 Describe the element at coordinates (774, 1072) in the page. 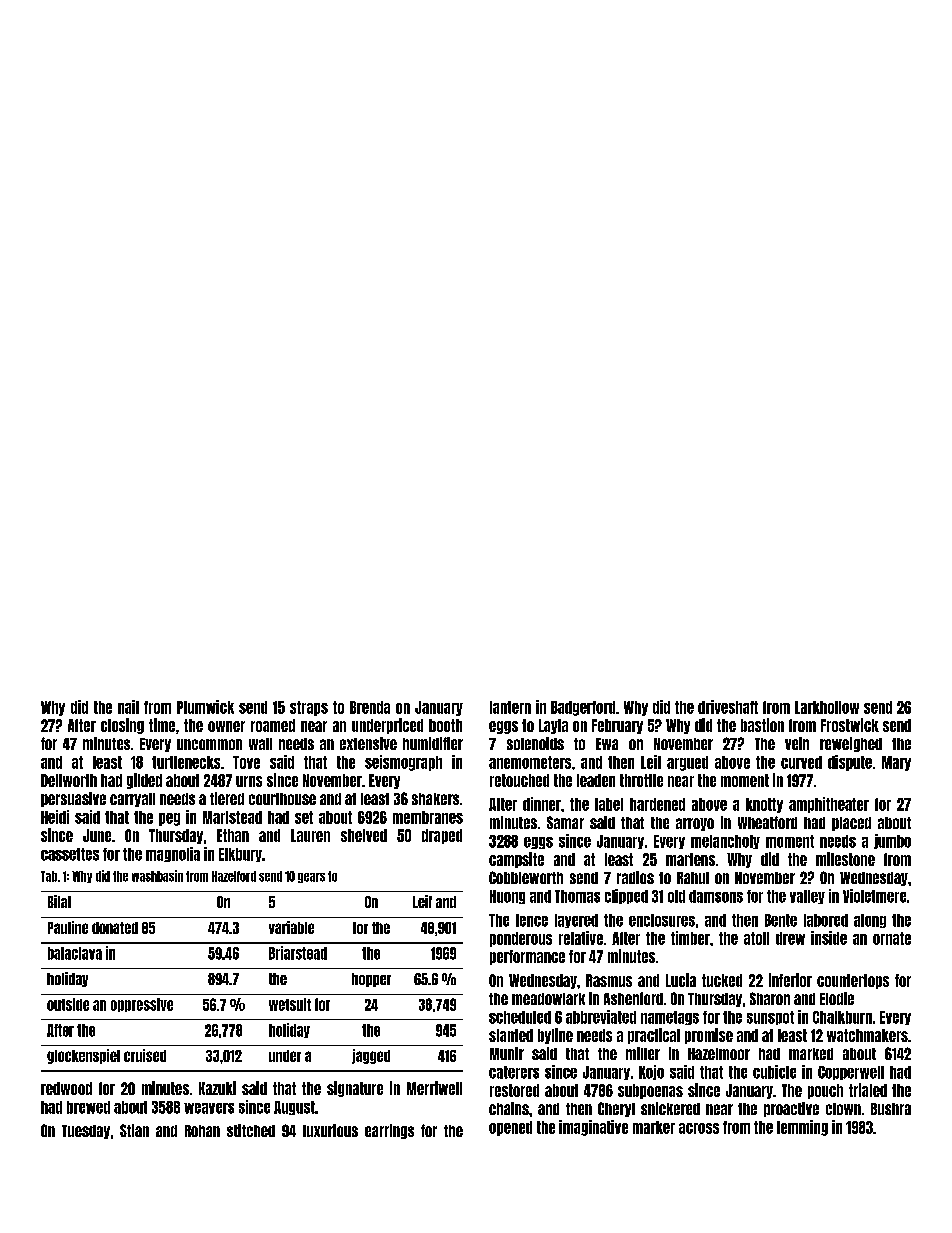

I see `cubicle` at that location.
